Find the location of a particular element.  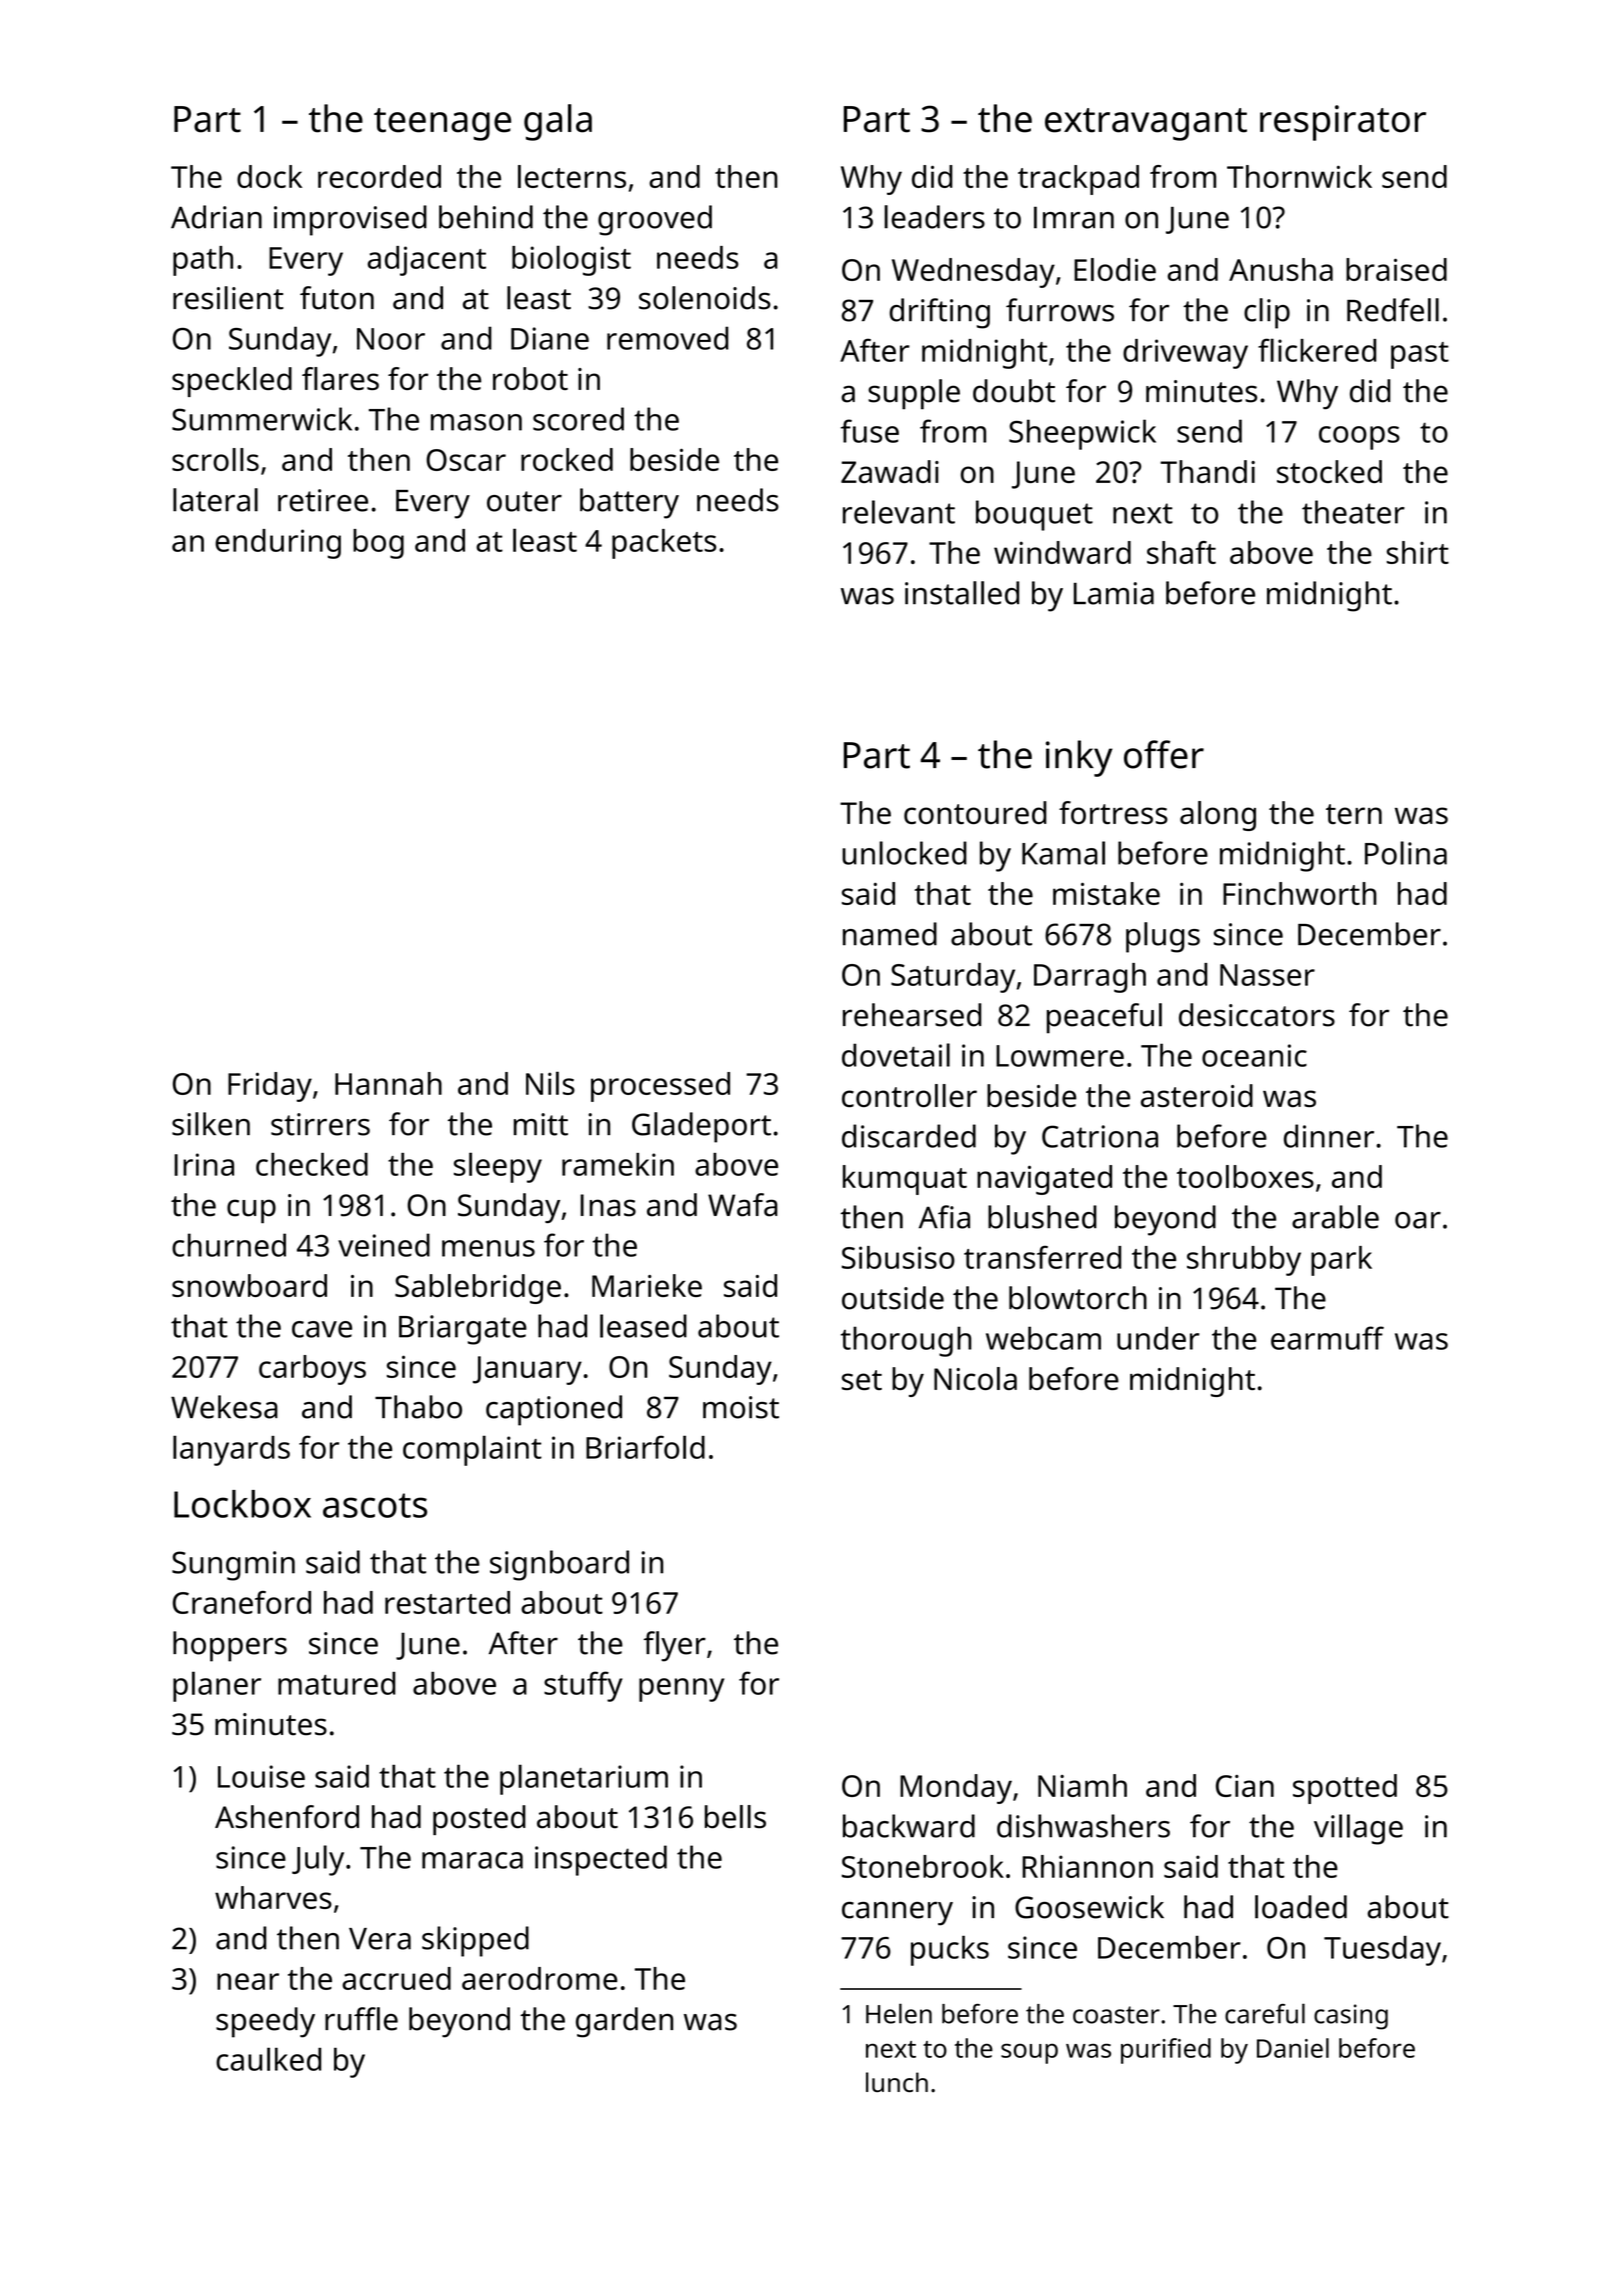

respirator is located at coordinates (1343, 123).
